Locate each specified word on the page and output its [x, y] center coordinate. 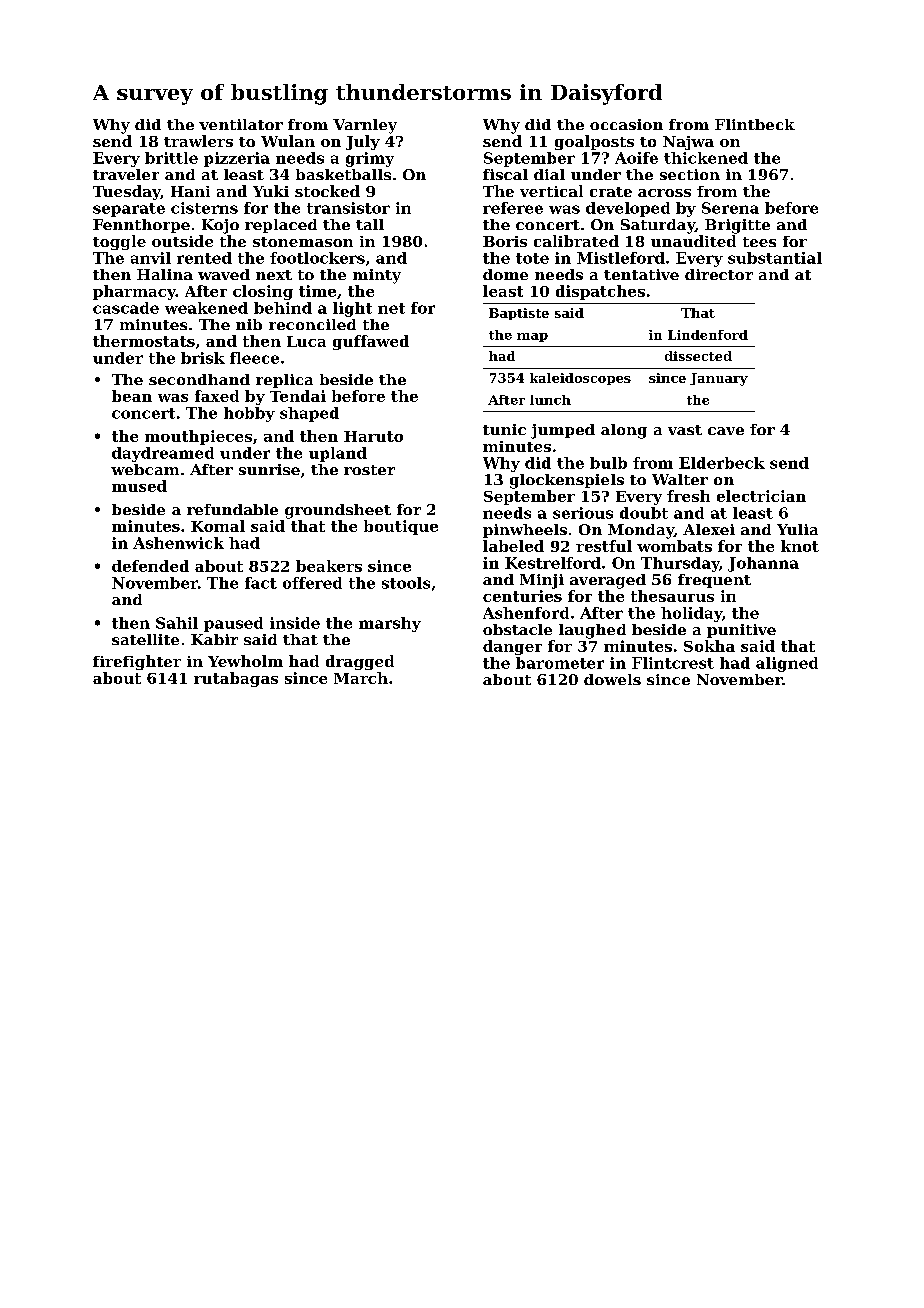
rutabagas [236, 679]
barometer [560, 663]
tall [370, 224]
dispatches [600, 292]
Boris [505, 241]
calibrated [576, 241]
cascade [126, 308]
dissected [698, 356]
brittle [171, 158]
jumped [563, 431]
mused [139, 486]
